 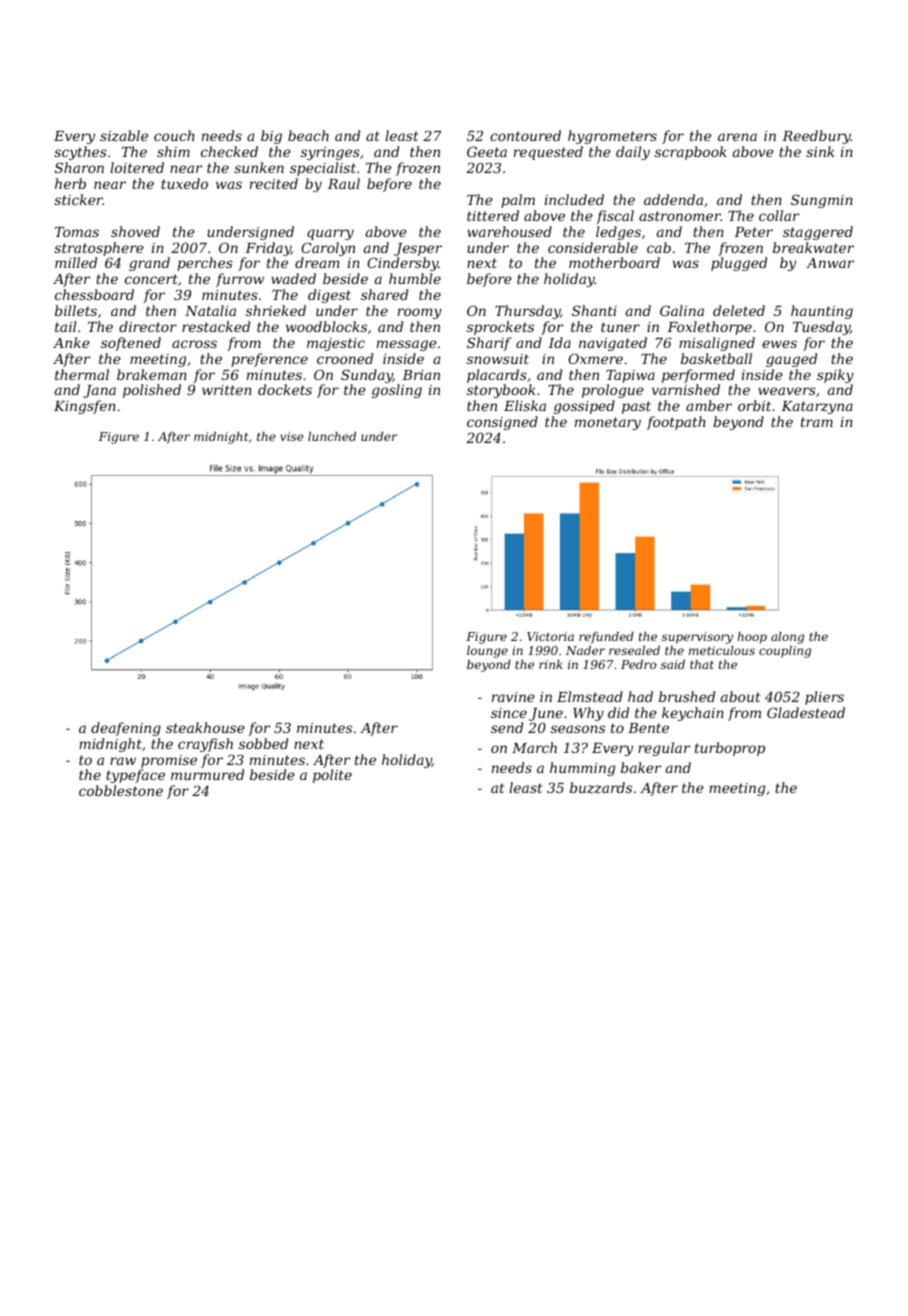 I want to click on haunting, so click(x=822, y=312).
